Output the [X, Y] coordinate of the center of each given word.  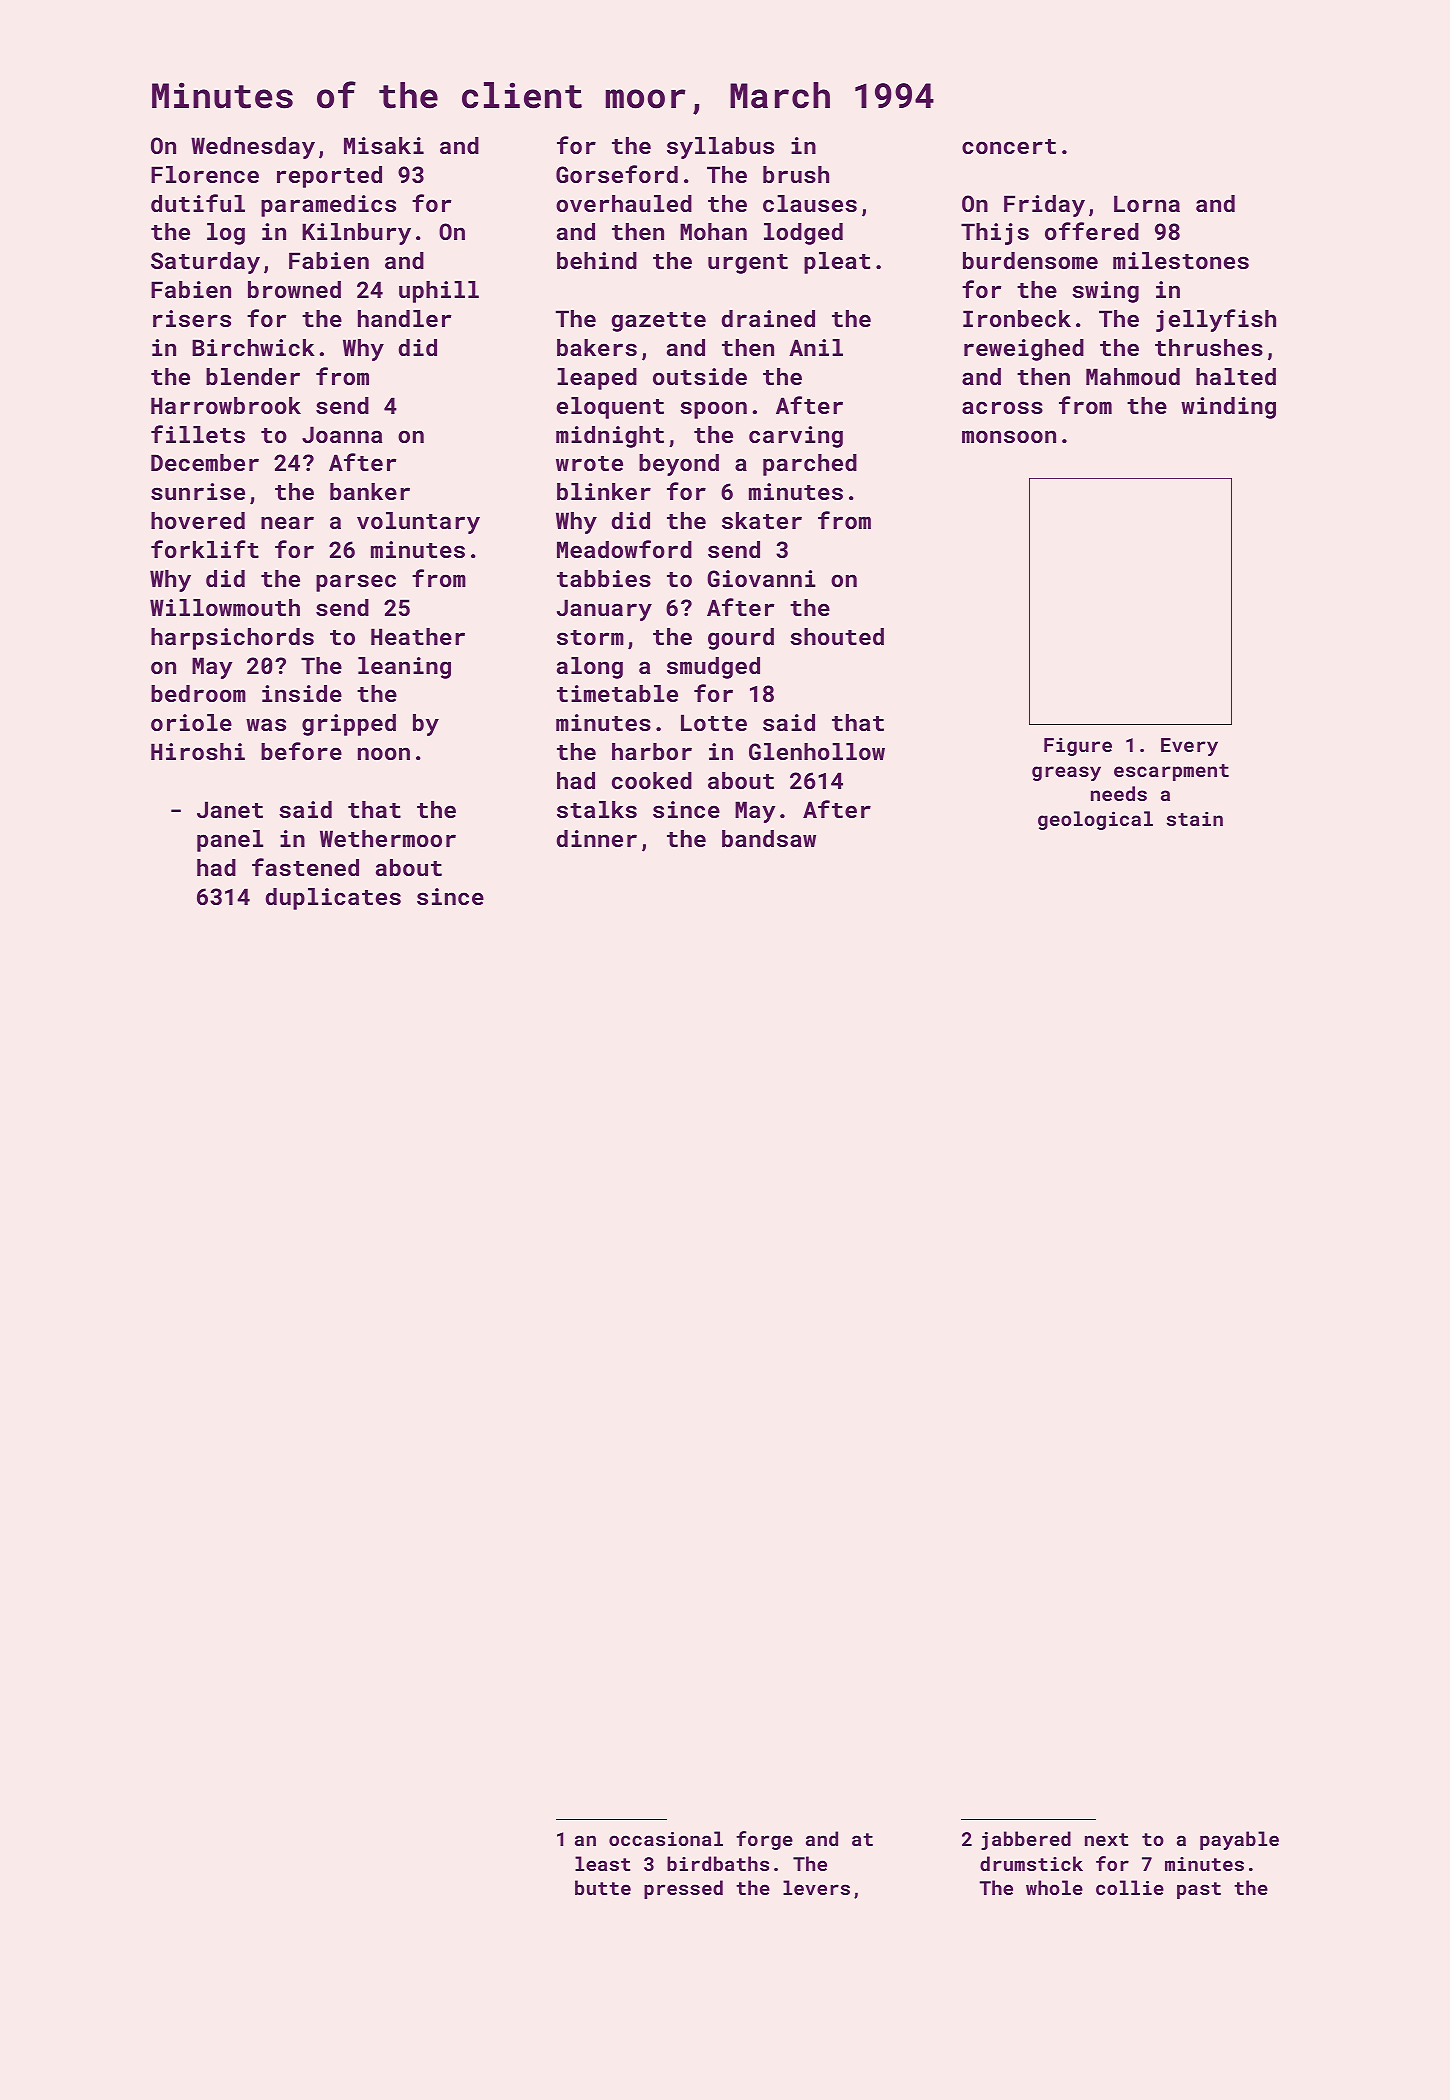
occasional [666, 1838]
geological [1095, 820]
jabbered [1026, 1840]
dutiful [198, 203]
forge [764, 1840]
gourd [741, 639]
